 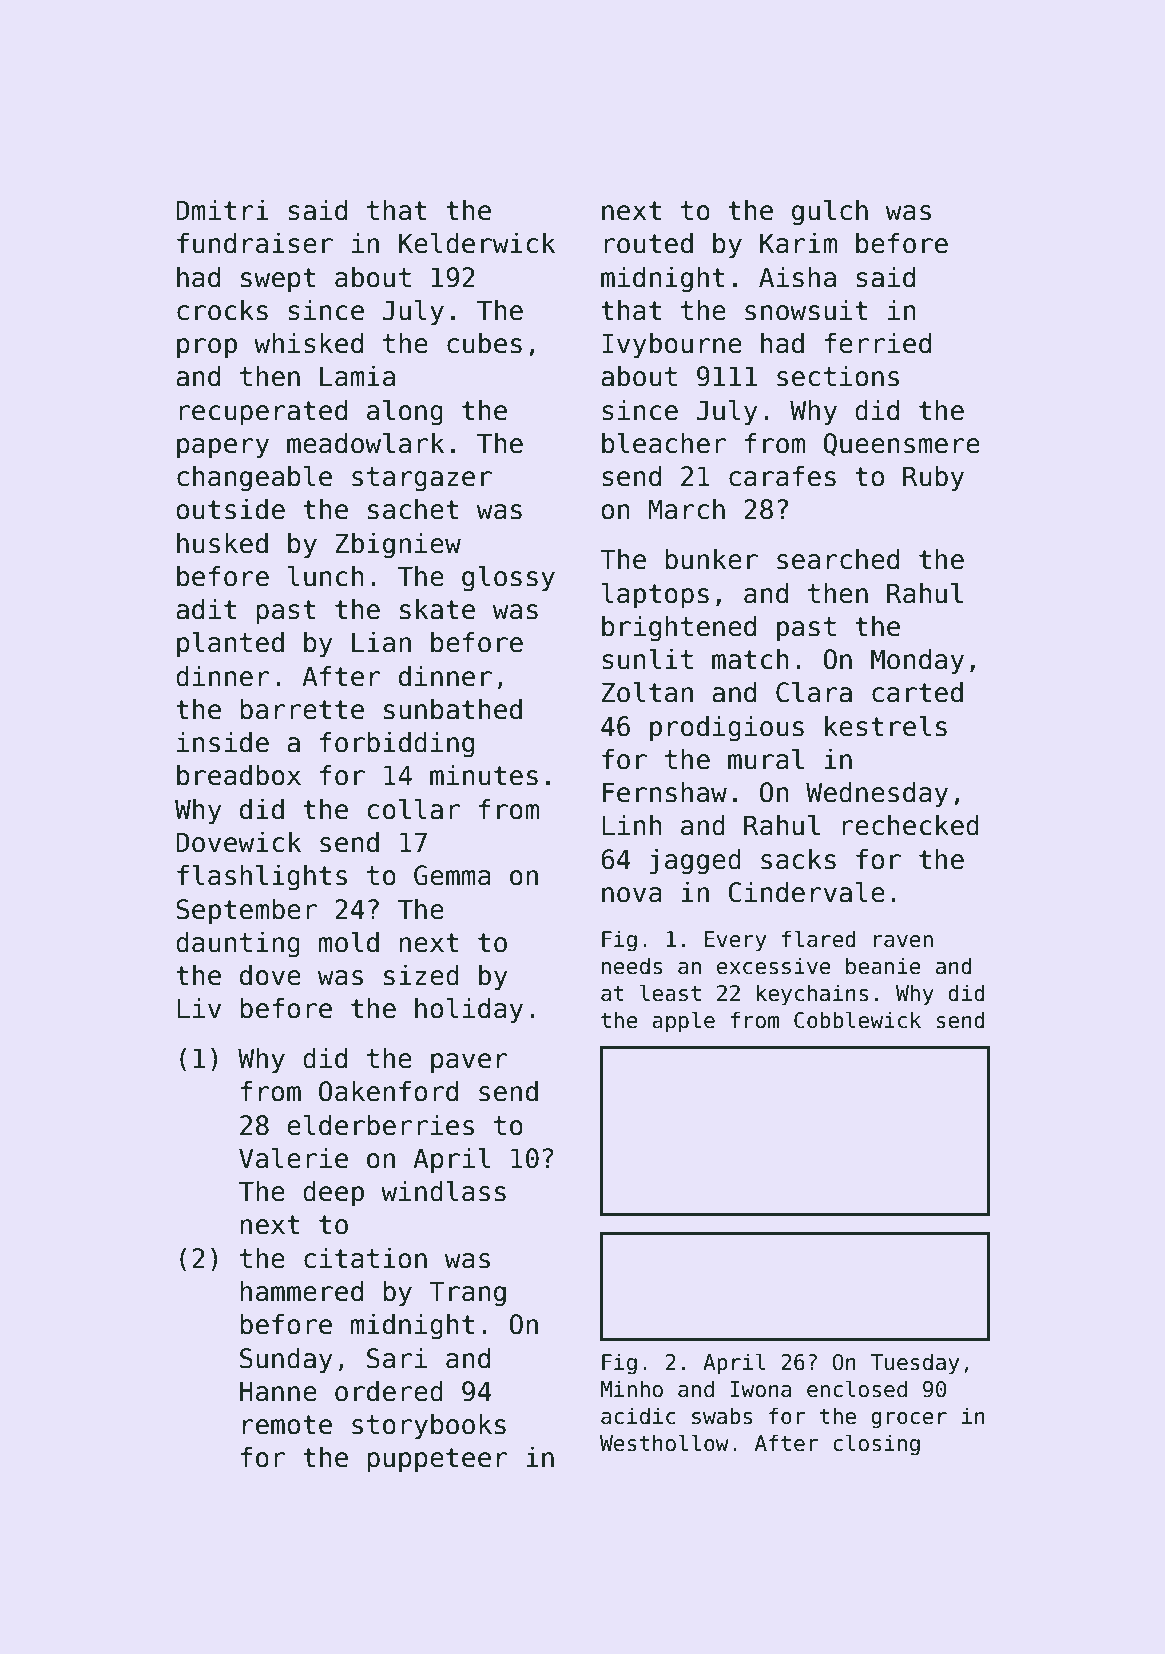 What do you see at coordinates (437, 609) in the screenshot?
I see `skate` at bounding box center [437, 609].
